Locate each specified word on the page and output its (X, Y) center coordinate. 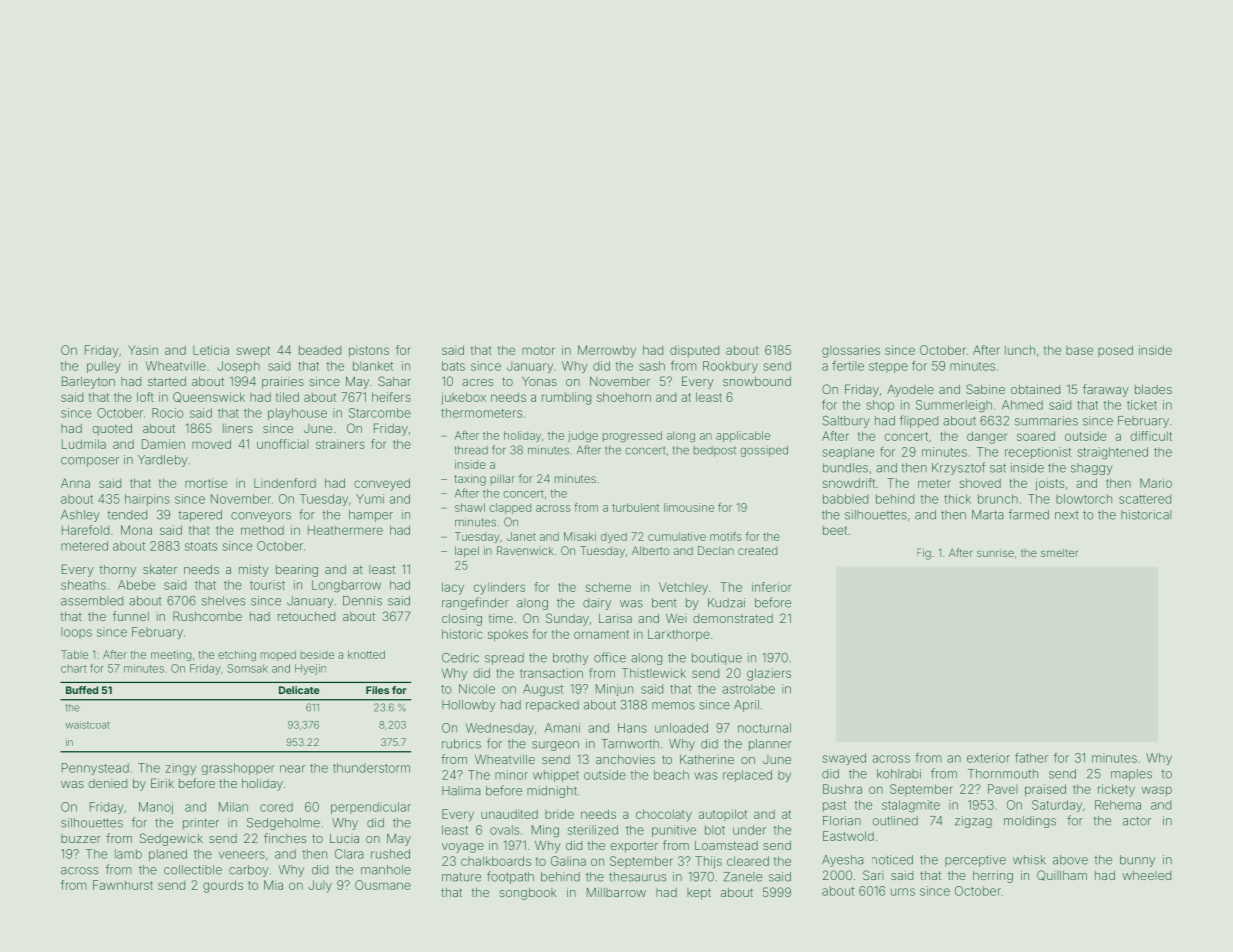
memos (673, 706)
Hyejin (310, 669)
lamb (128, 854)
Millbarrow (616, 892)
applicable (743, 436)
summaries (1046, 421)
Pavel (1002, 789)
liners (238, 428)
